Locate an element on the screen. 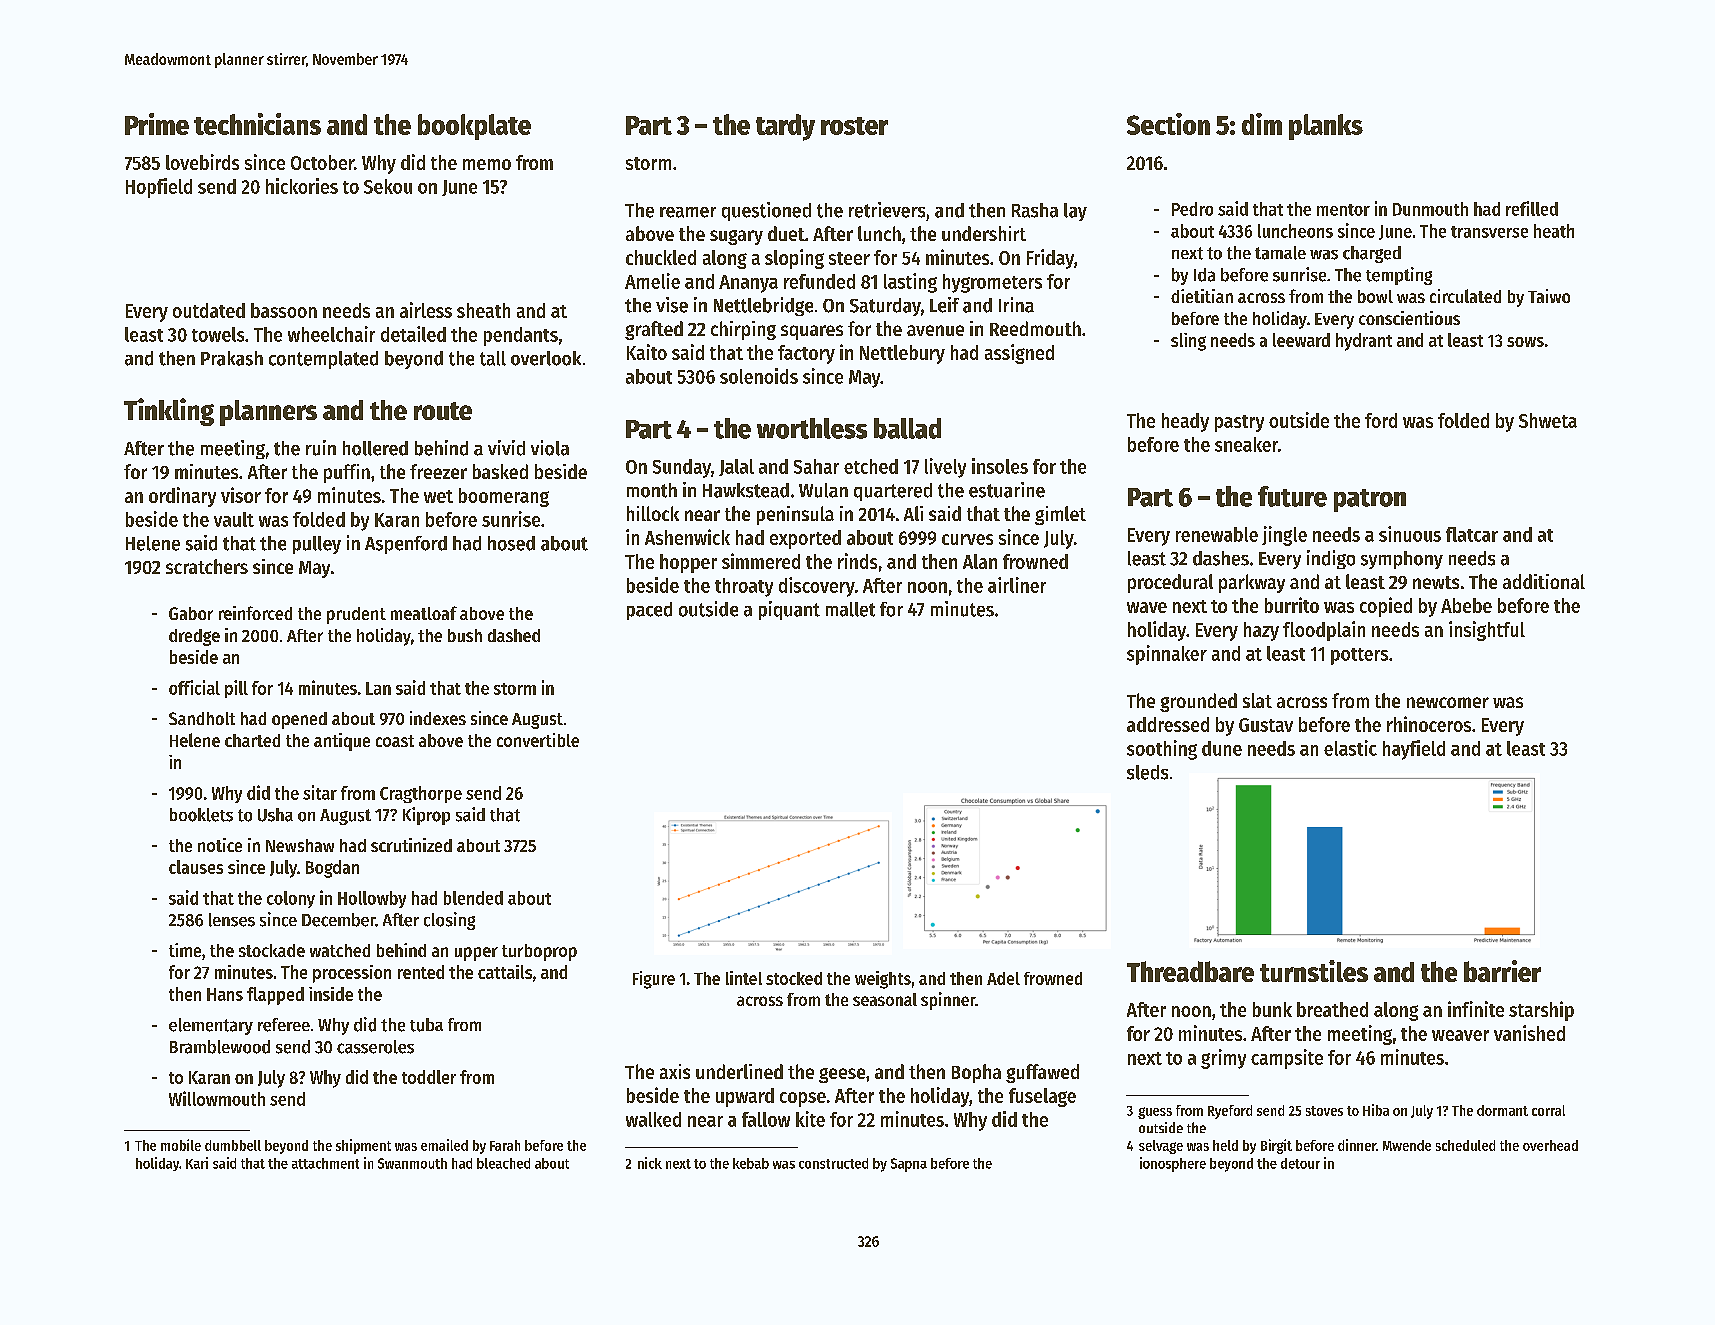 The height and width of the screenshot is (1325, 1715). insightful is located at coordinates (1487, 631).
